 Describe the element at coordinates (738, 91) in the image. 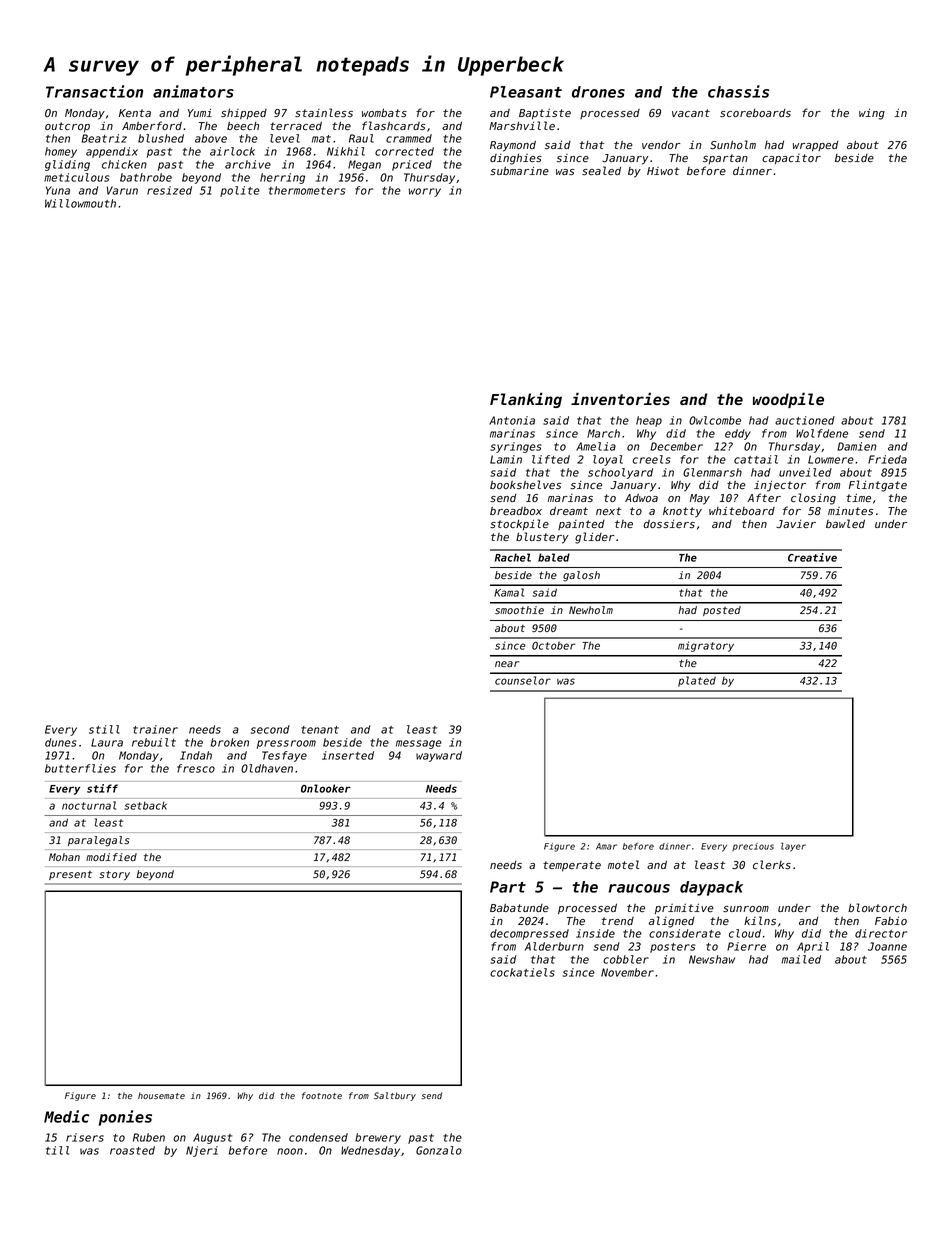

I see `chassis` at that location.
